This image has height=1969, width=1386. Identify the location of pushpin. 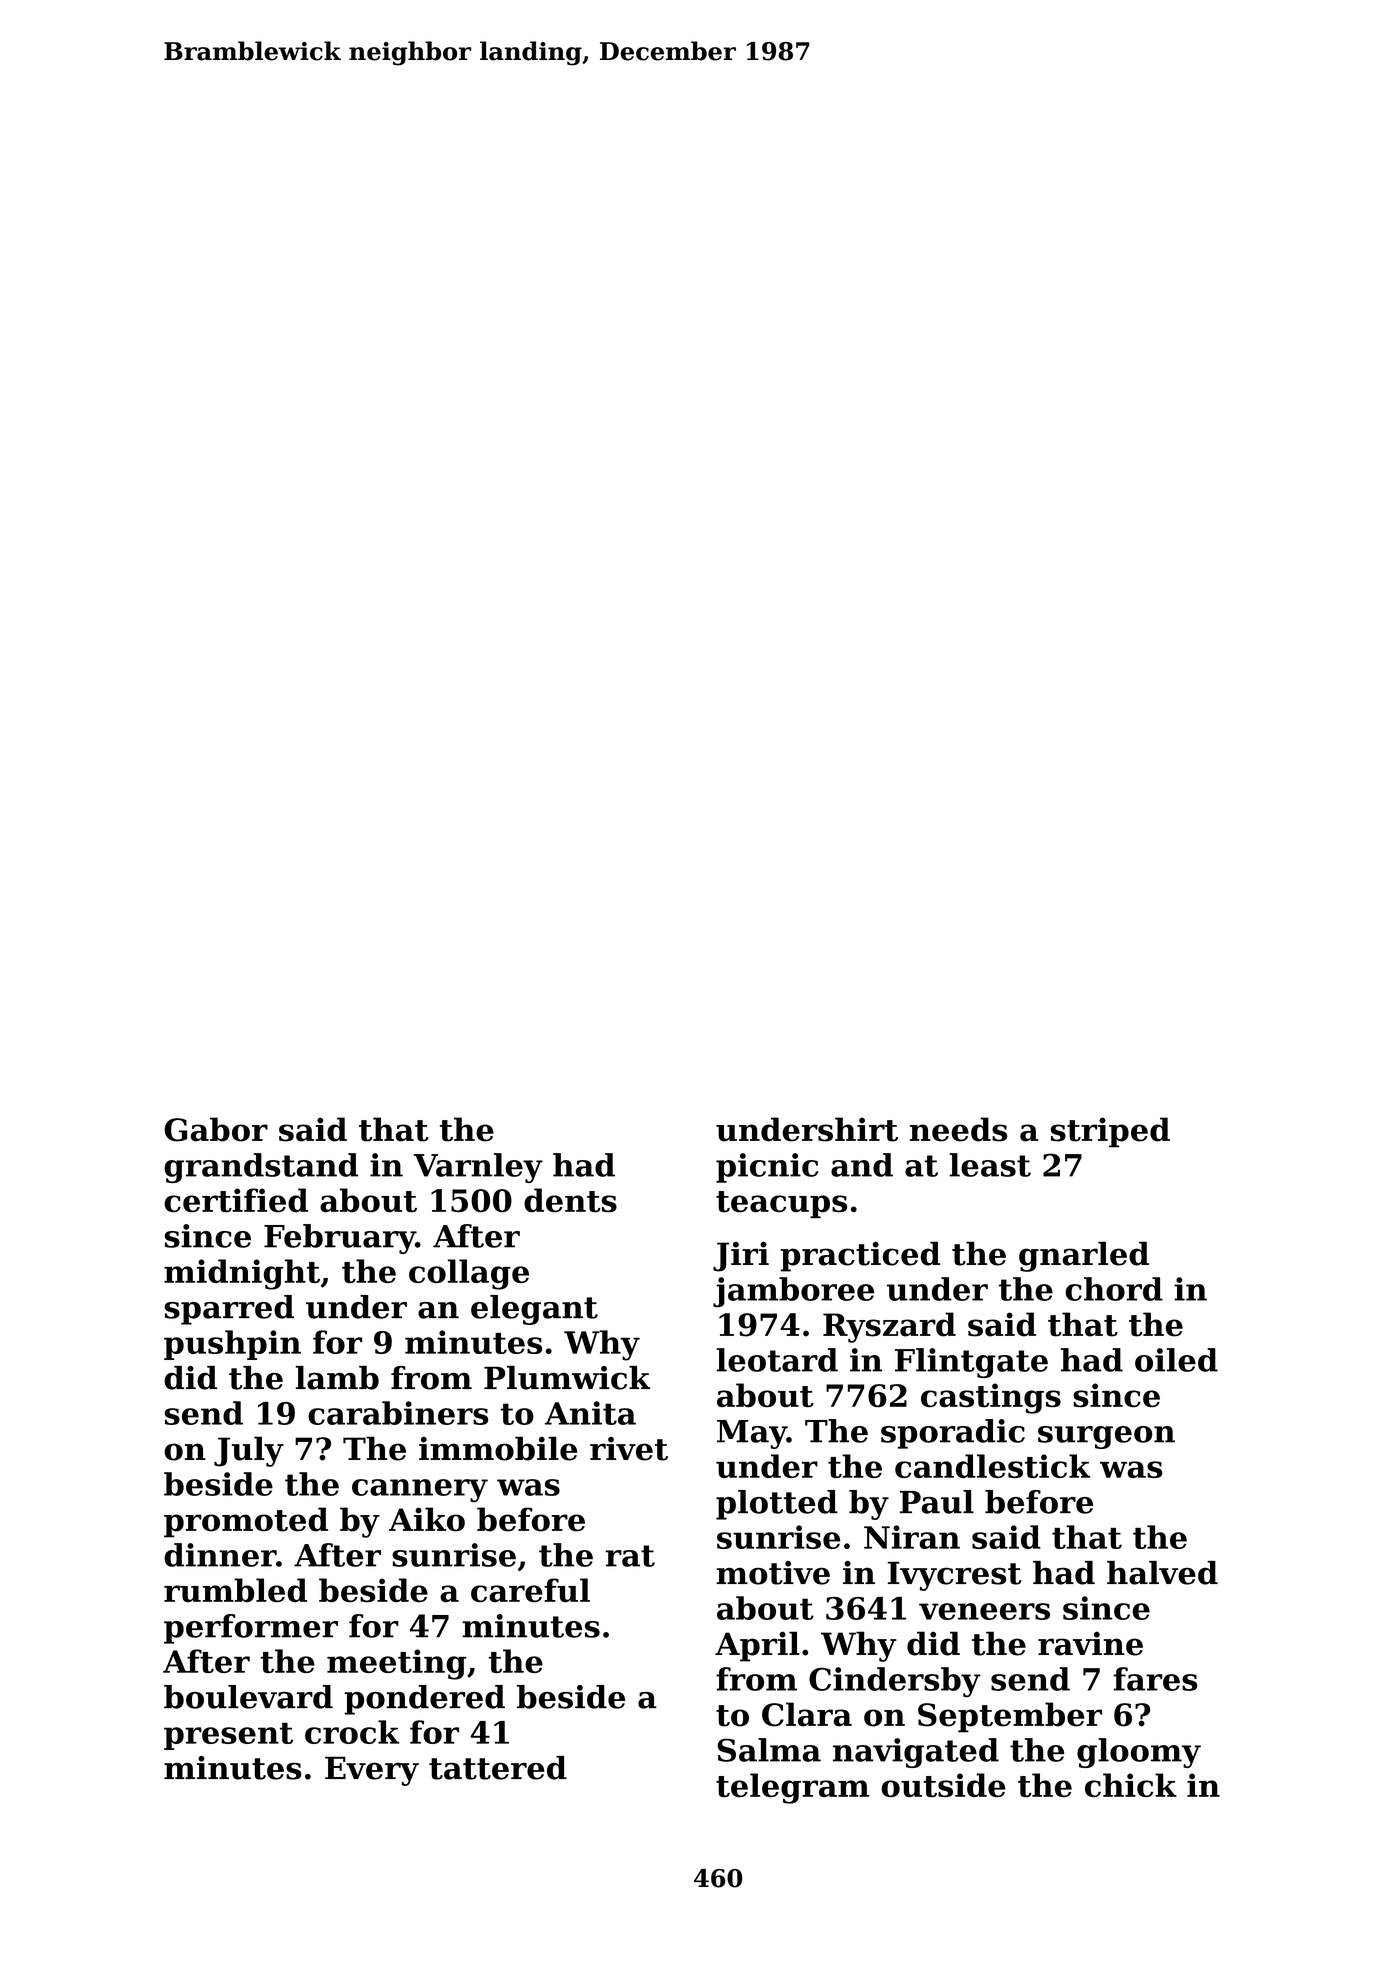
(232, 1345).
